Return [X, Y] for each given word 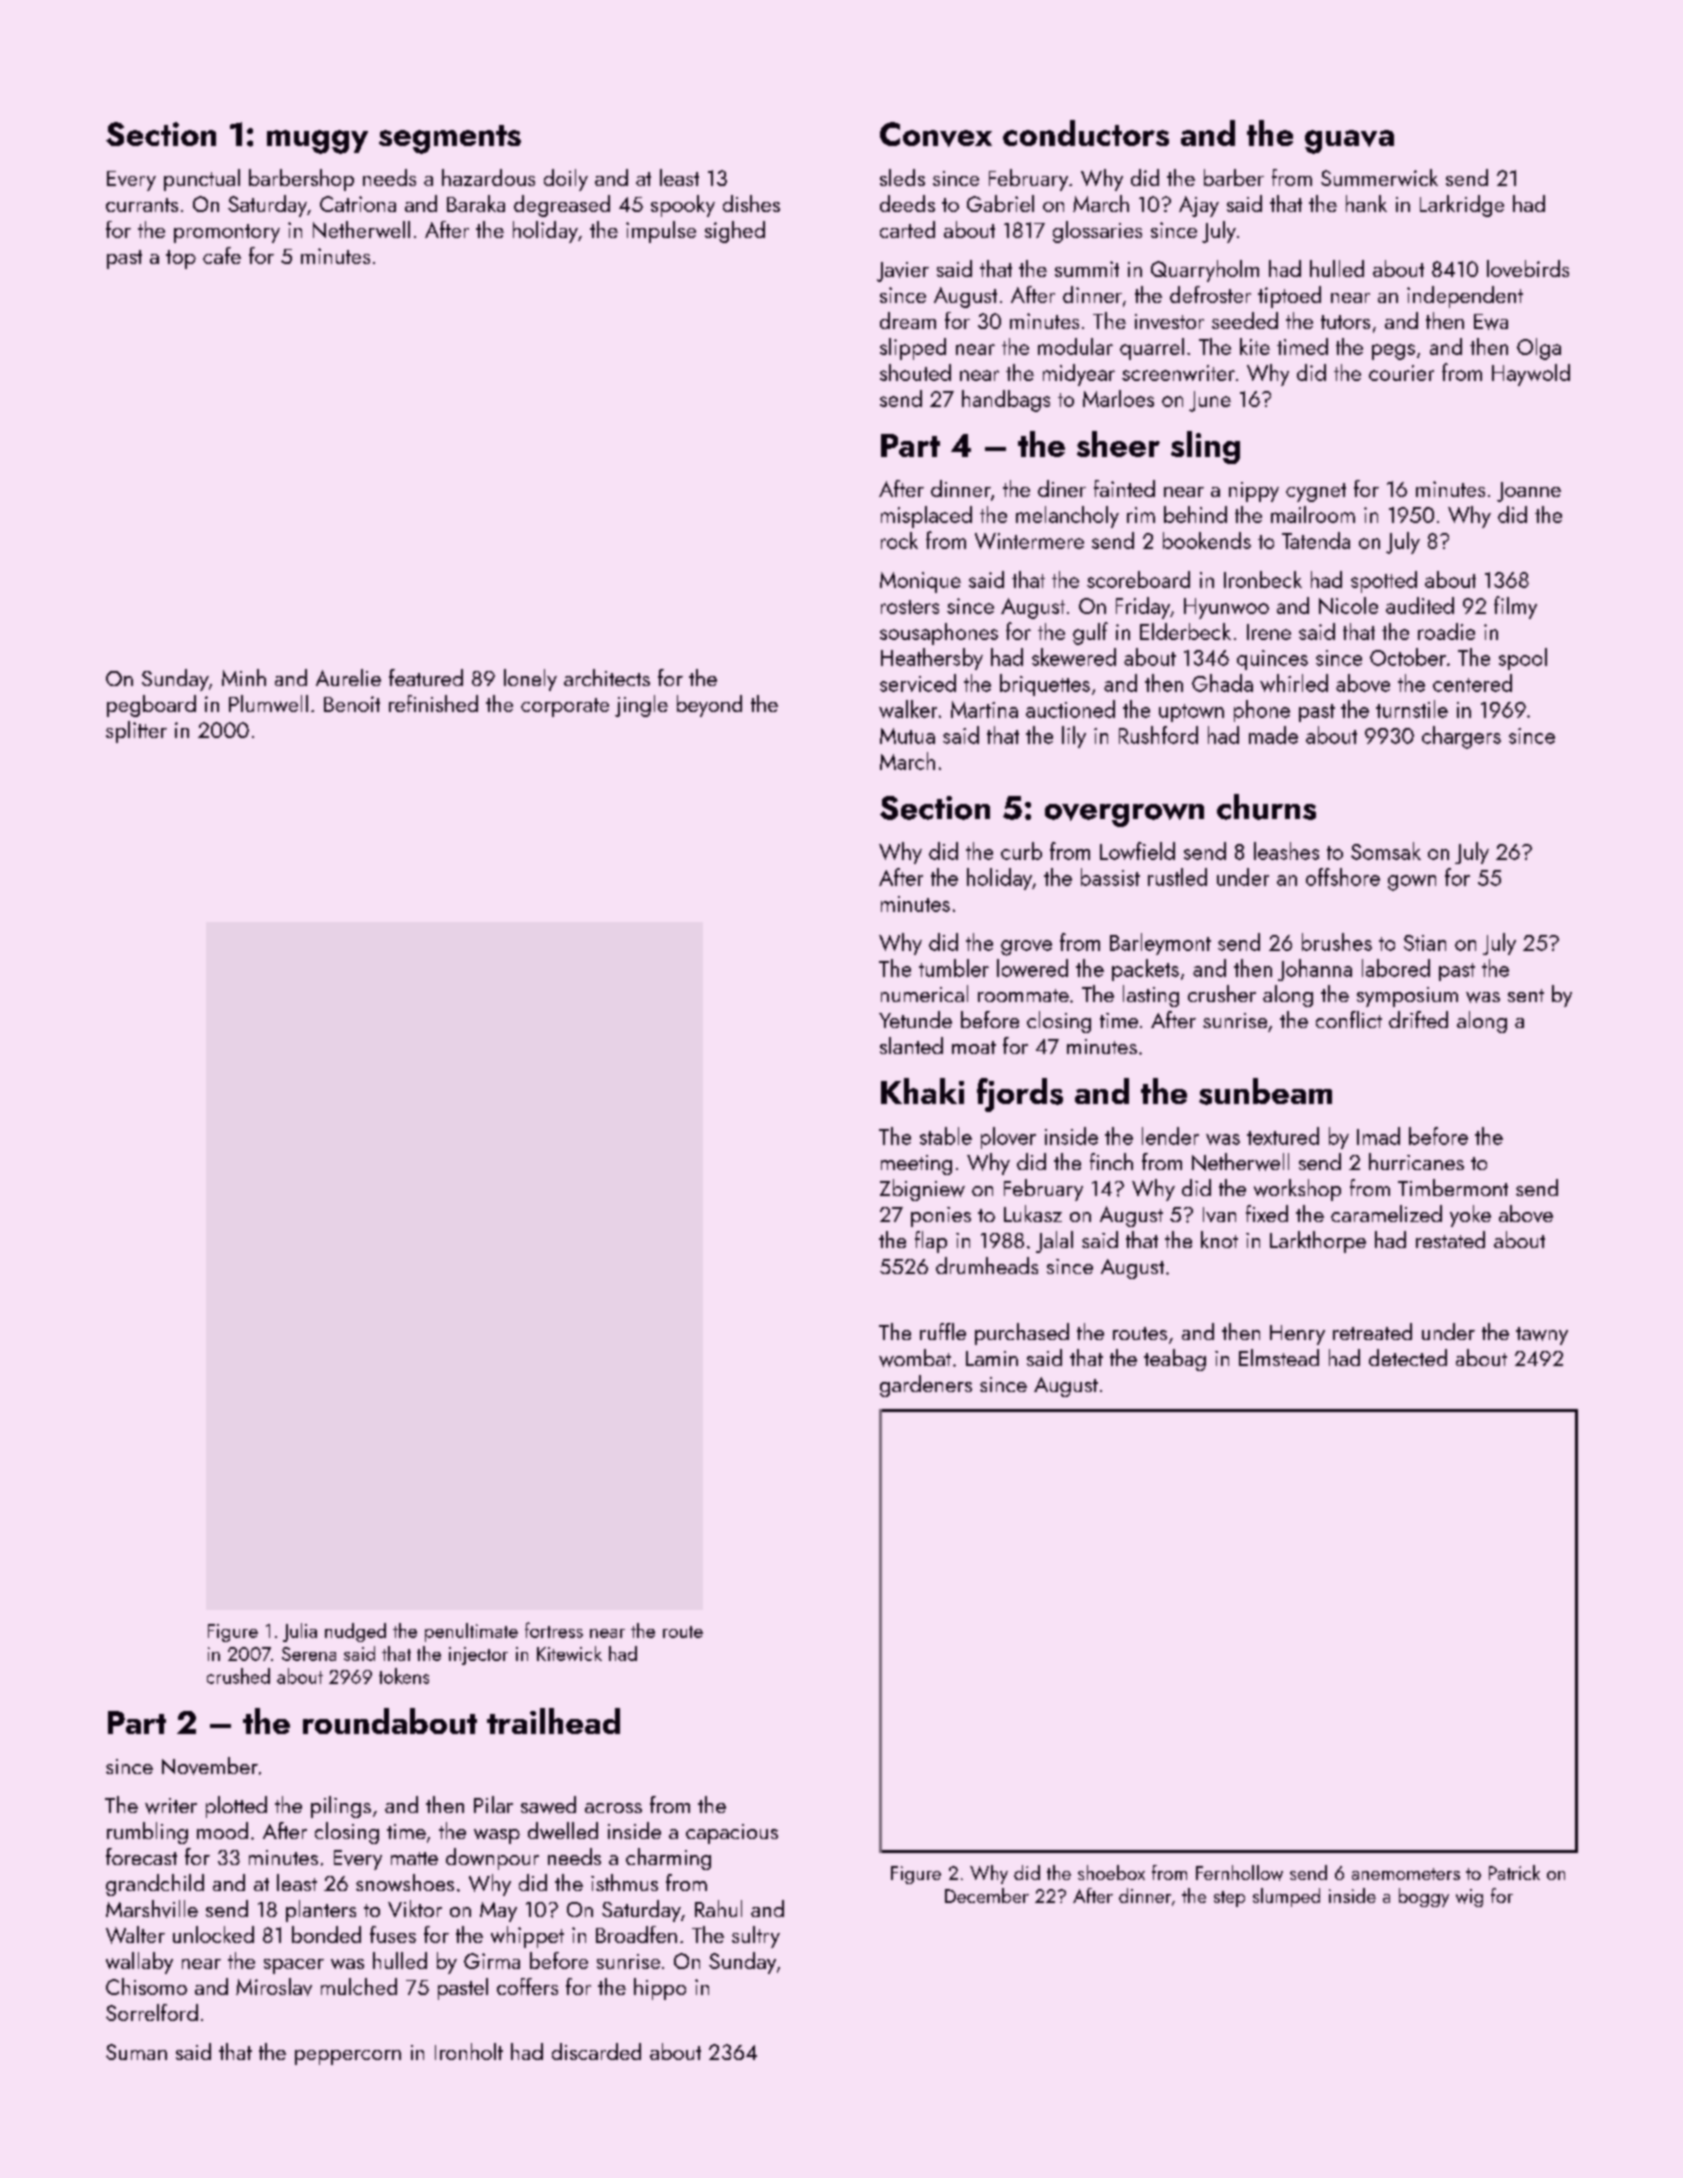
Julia [300, 1632]
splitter [136, 732]
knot [1219, 1239]
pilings [341, 1807]
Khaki [922, 1091]
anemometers [1406, 1874]
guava [1349, 142]
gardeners [926, 1386]
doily [566, 180]
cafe [222, 255]
